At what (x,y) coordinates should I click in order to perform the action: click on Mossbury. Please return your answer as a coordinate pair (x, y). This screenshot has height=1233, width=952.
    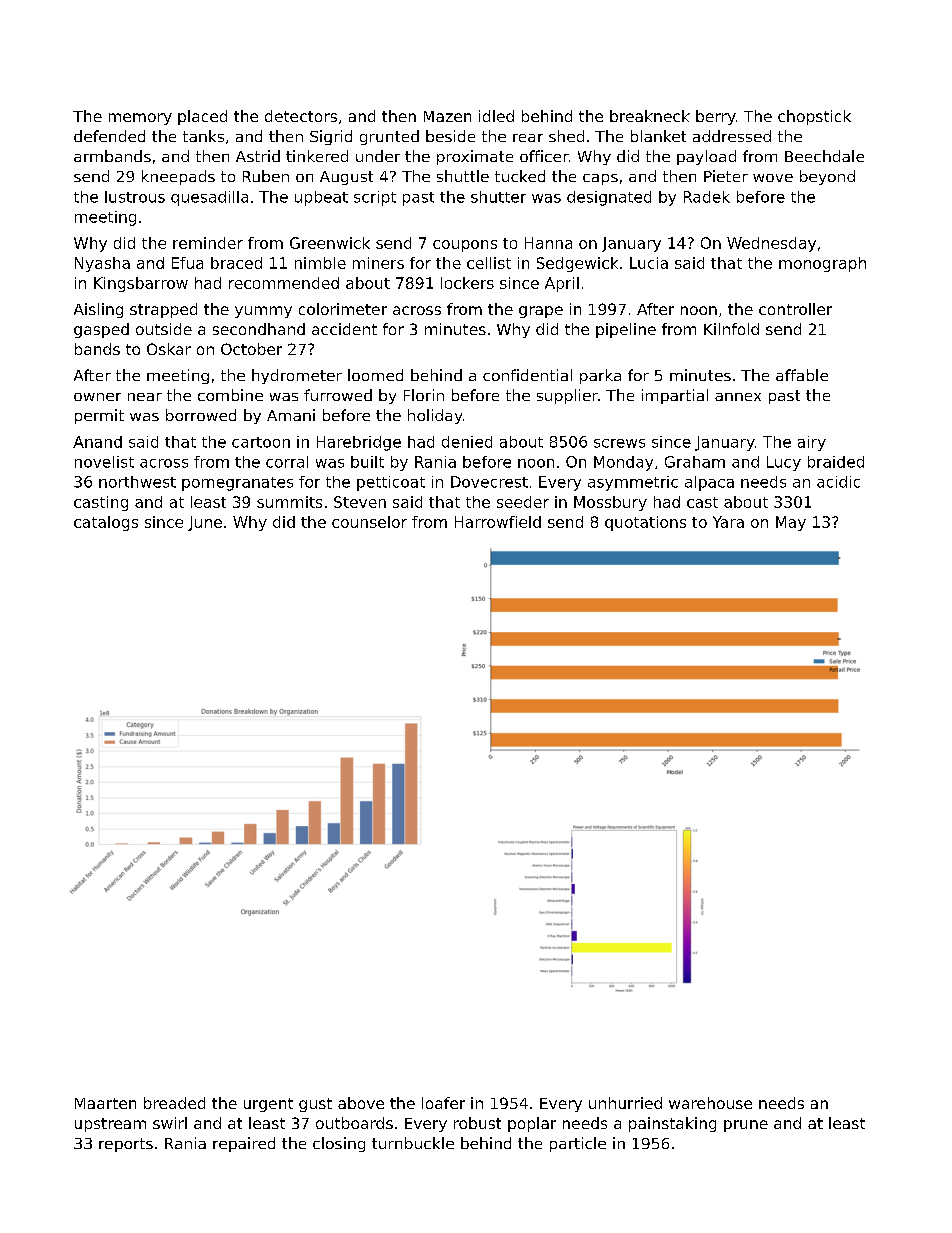
    Looking at the image, I should click on (610, 503).
